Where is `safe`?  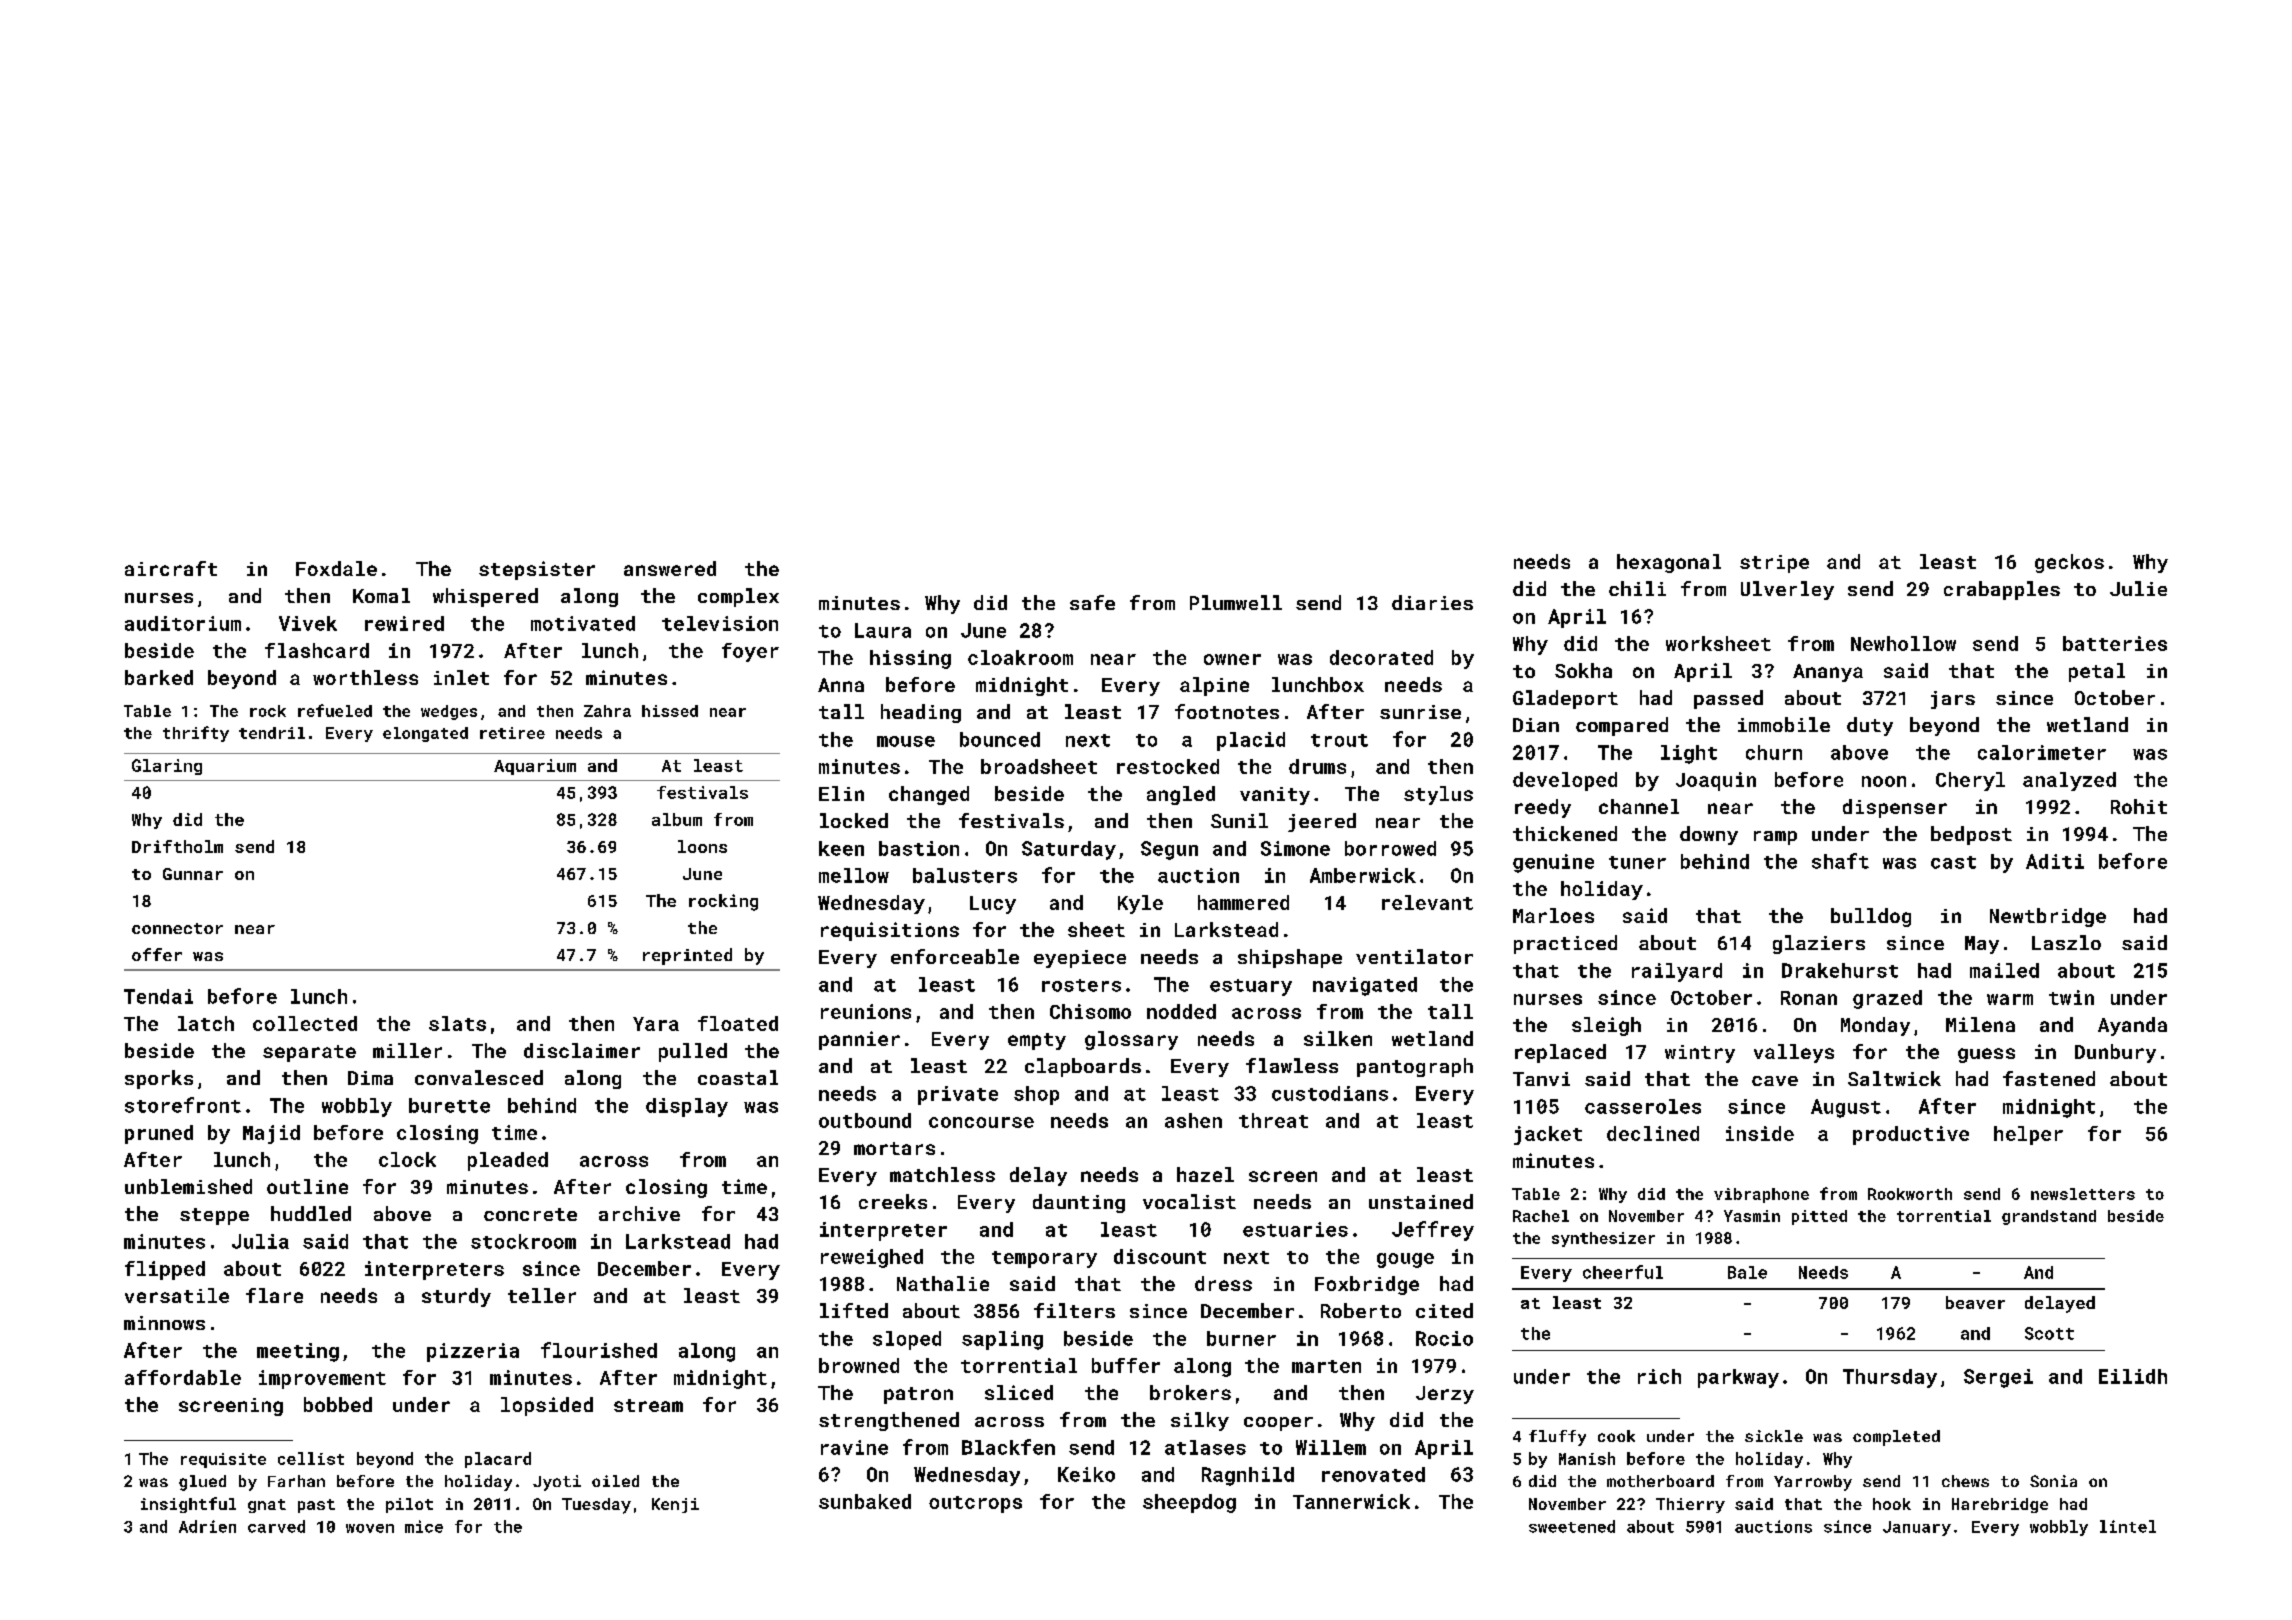
safe is located at coordinates (1092, 602).
